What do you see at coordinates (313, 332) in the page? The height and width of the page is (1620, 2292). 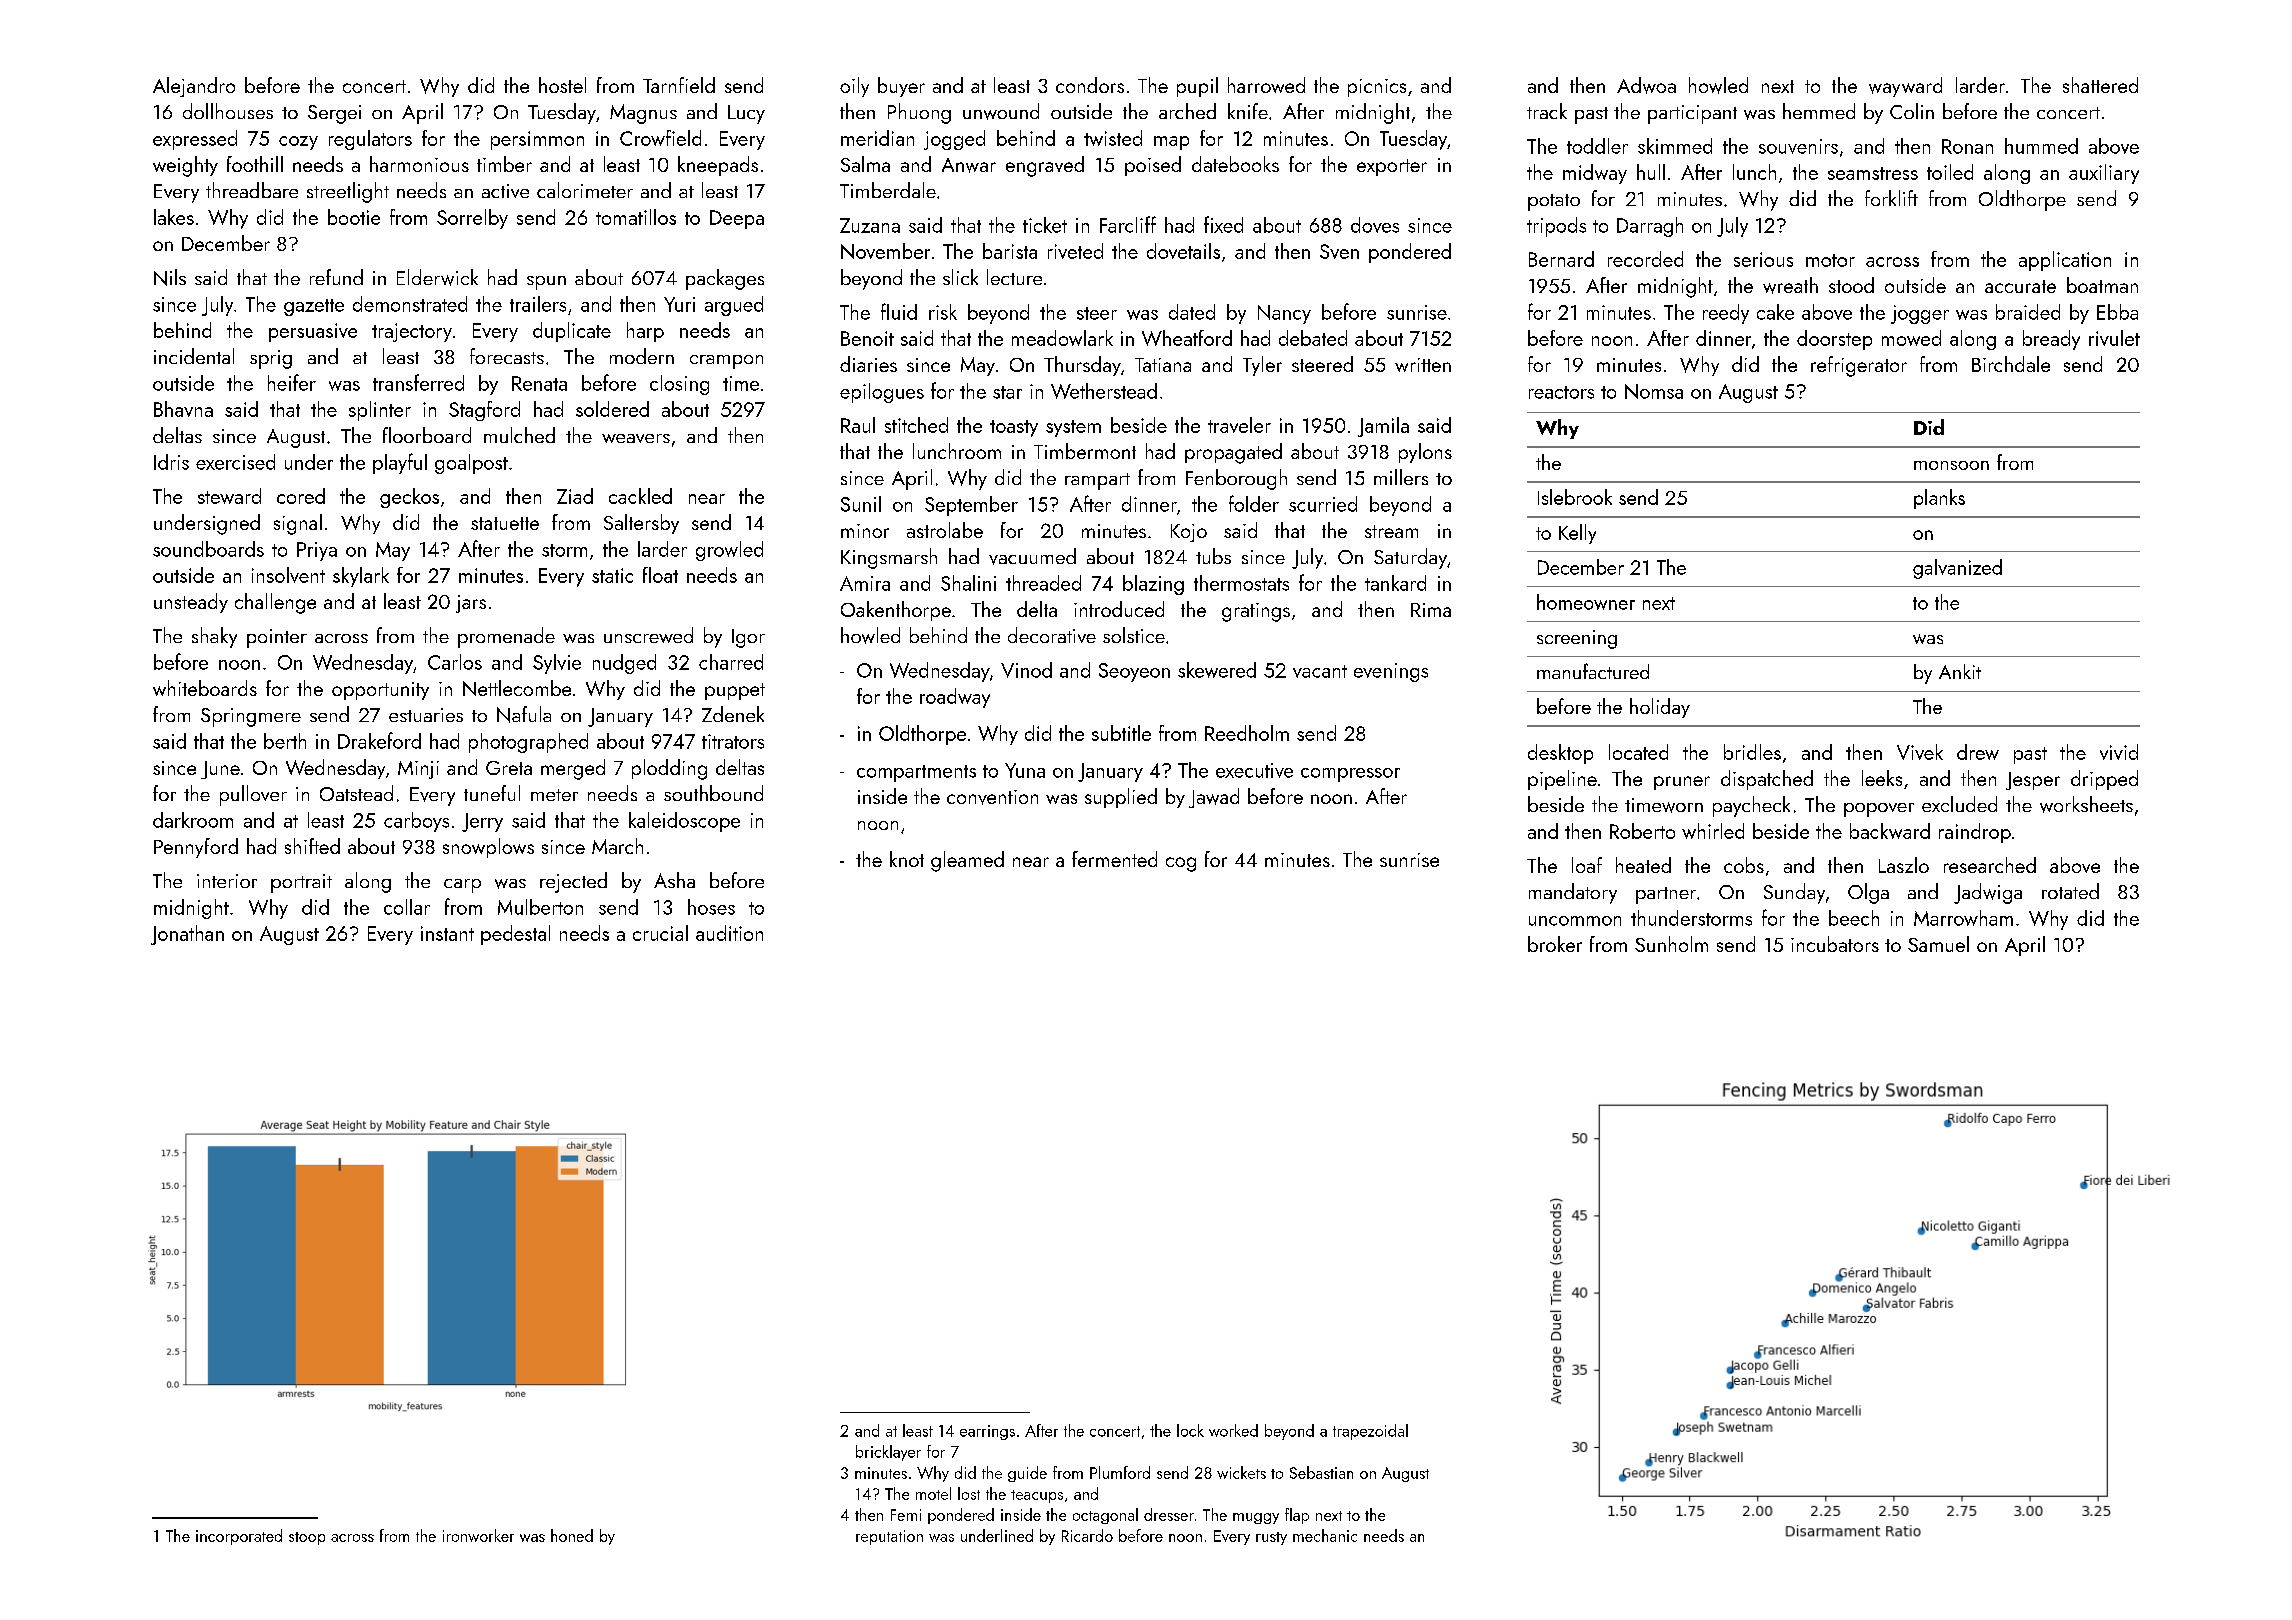 I see `persuasive` at bounding box center [313, 332].
